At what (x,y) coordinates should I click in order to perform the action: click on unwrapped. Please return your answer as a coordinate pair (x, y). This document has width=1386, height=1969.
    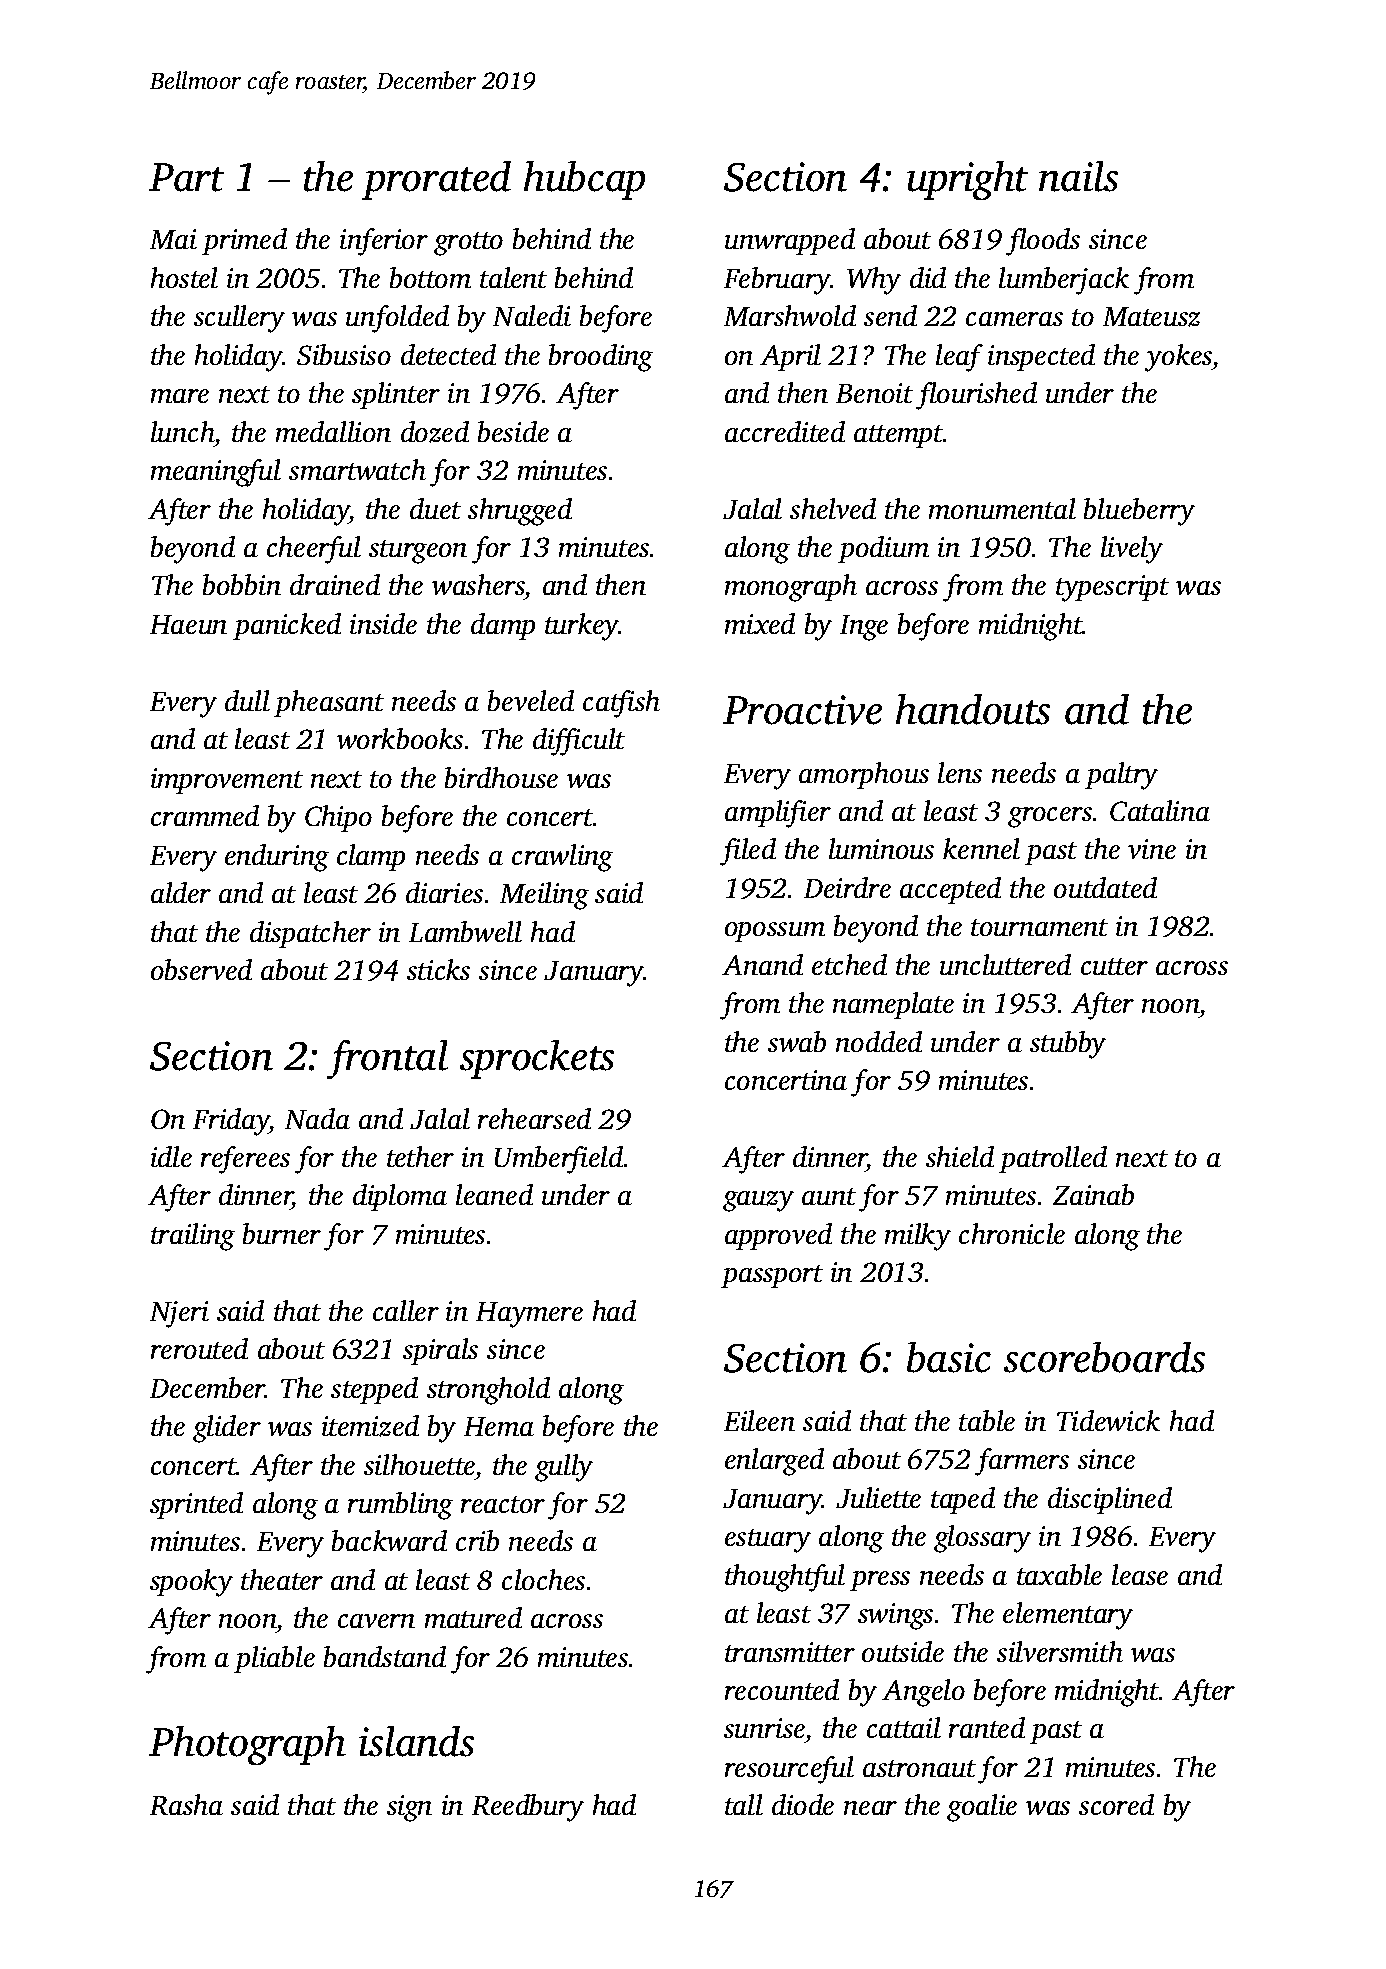
    Looking at the image, I should click on (790, 241).
